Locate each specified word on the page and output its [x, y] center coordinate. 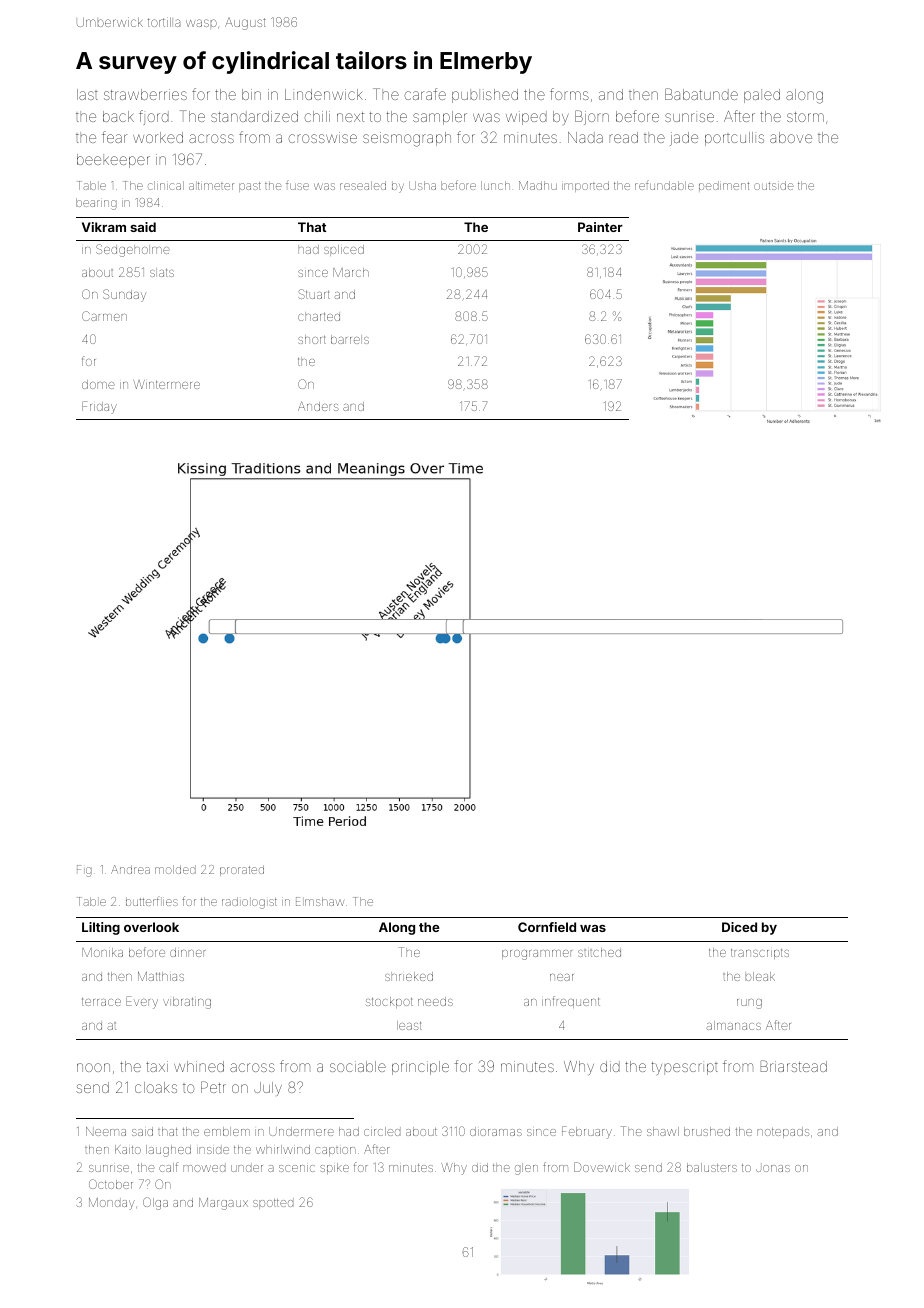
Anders [318, 406]
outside [773, 185]
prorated [242, 870]
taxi [157, 1066]
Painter [600, 227]
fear [114, 137]
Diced [739, 927]
